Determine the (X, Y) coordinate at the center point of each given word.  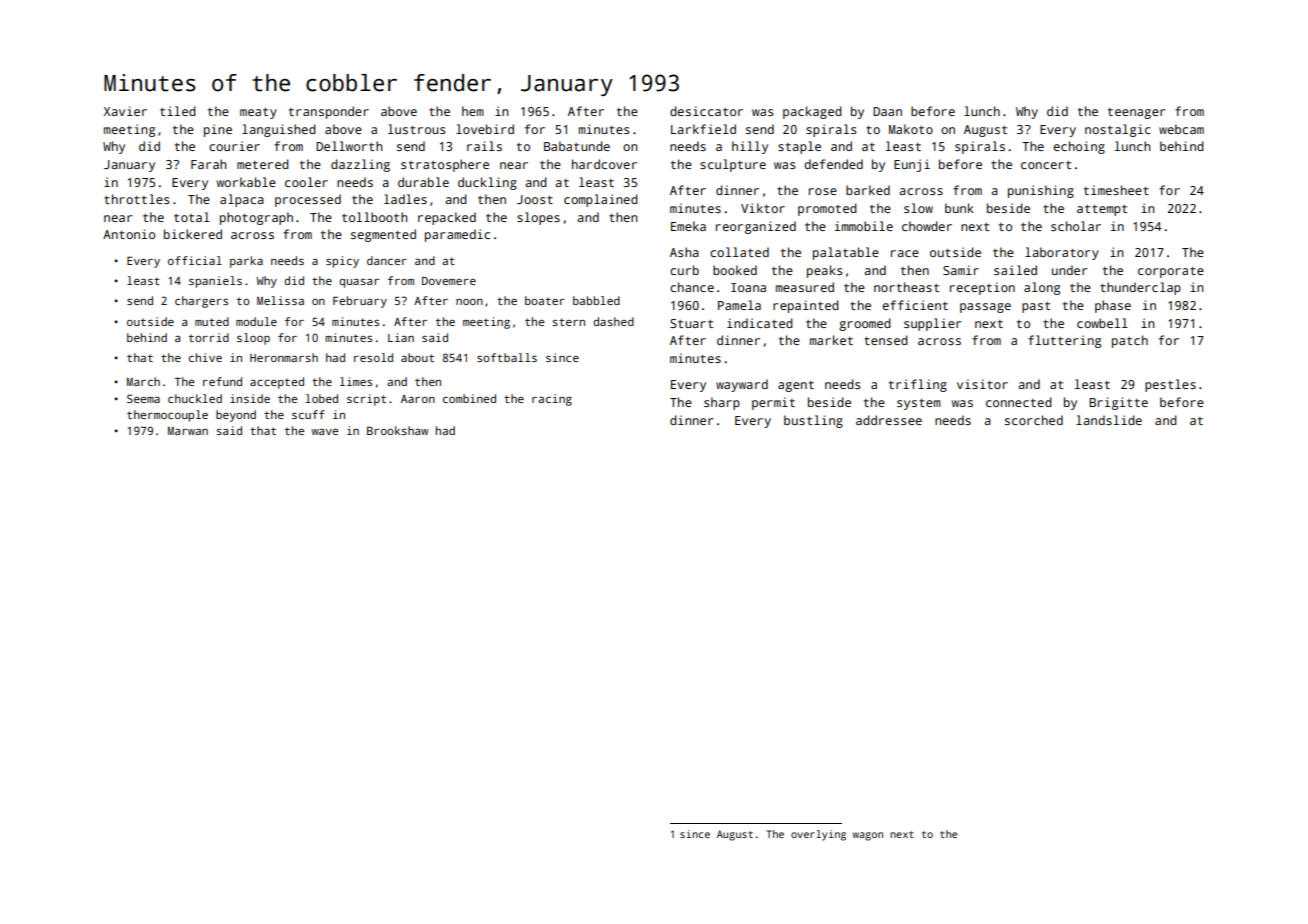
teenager (1136, 113)
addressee (889, 420)
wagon (868, 836)
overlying (818, 835)
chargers (201, 302)
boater (545, 300)
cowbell (1102, 323)
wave (324, 432)
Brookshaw (397, 430)
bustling (813, 421)
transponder (329, 112)
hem (473, 111)
